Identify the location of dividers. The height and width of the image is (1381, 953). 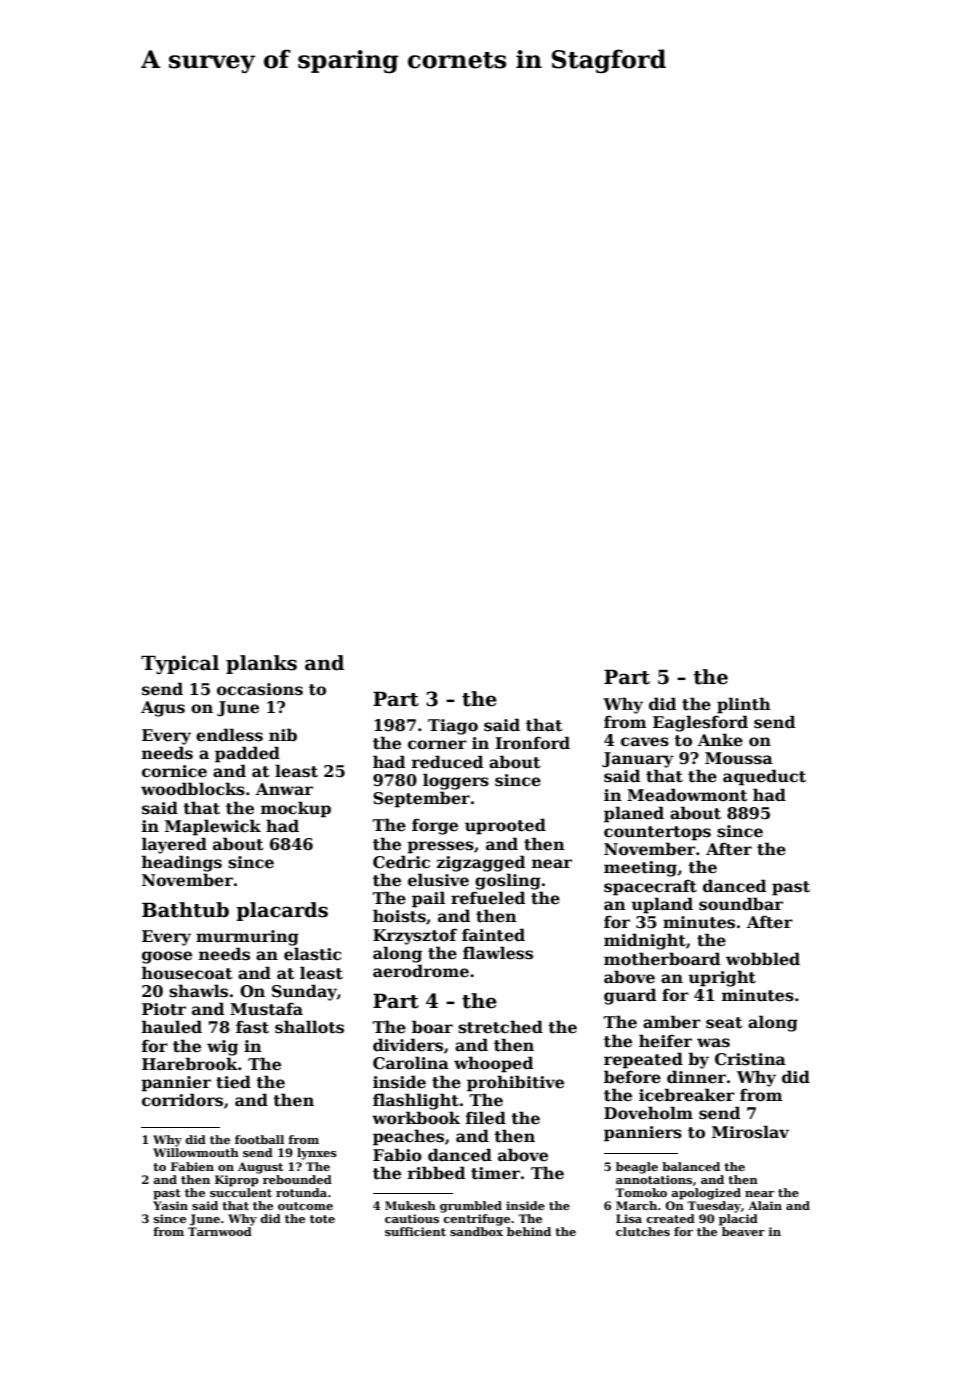
(408, 1045).
